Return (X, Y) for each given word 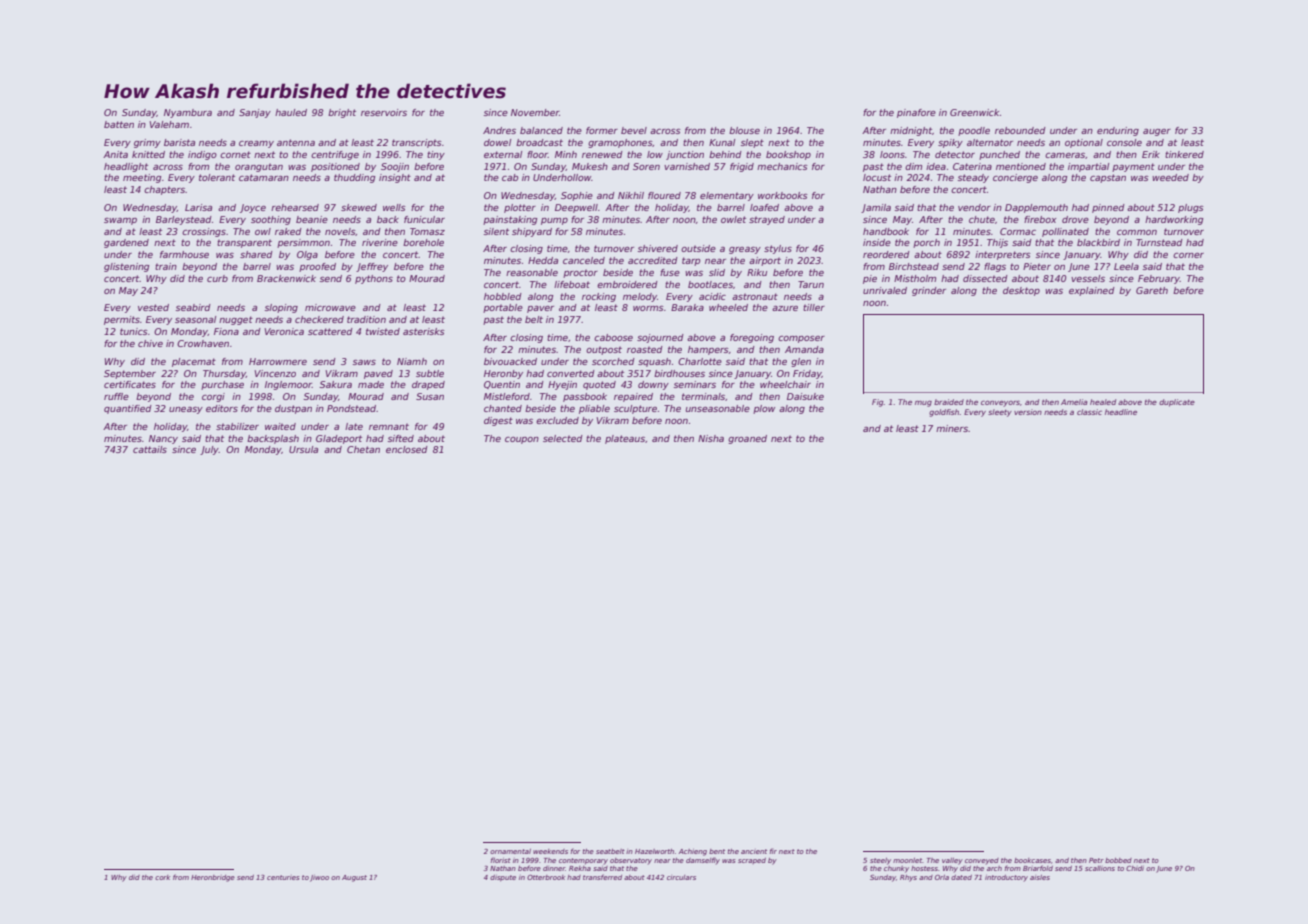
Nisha (711, 438)
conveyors (1000, 403)
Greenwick (974, 112)
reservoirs (384, 112)
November (535, 112)
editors (222, 408)
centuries (283, 877)
